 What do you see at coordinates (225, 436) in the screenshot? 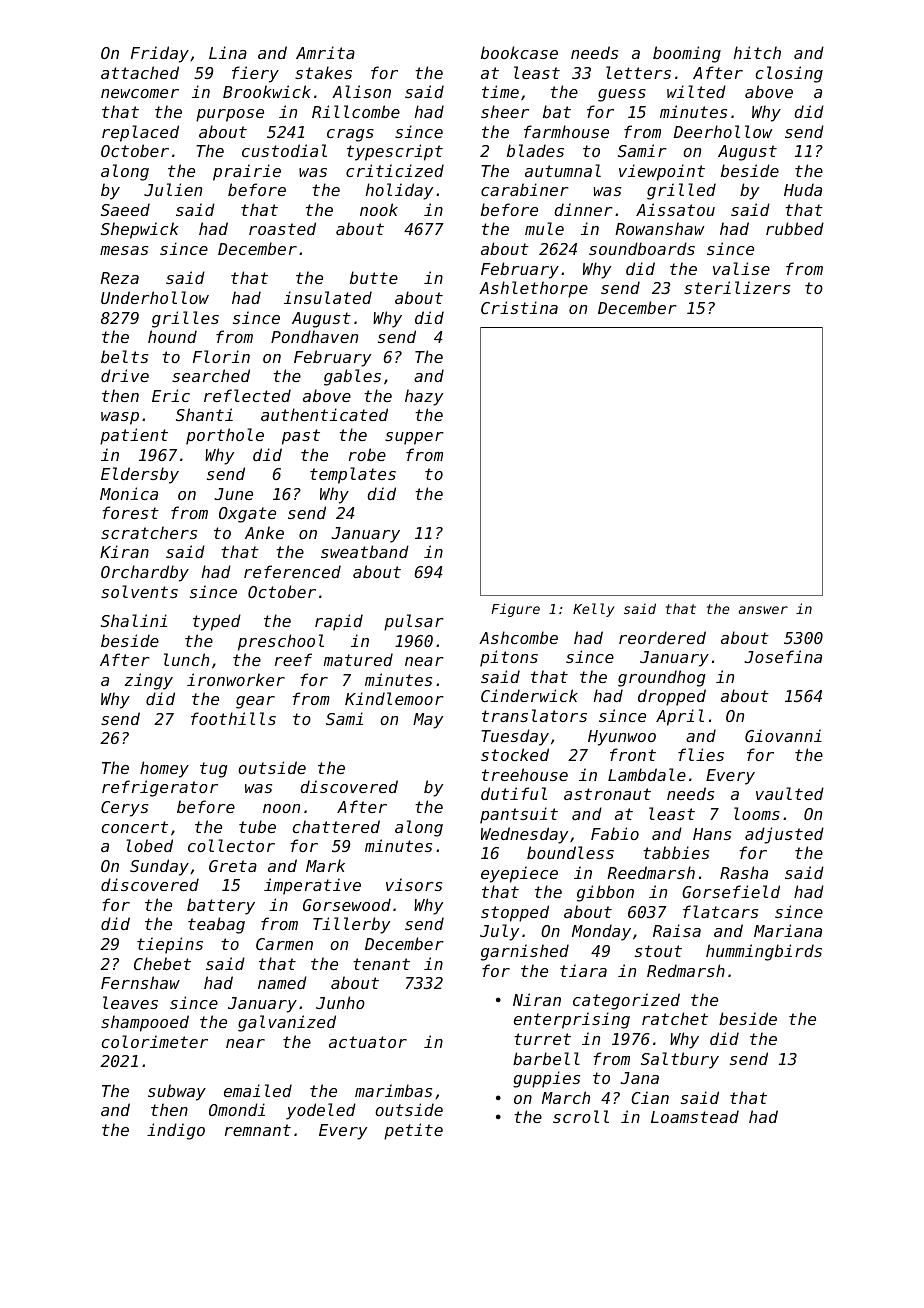
I see `porthole` at bounding box center [225, 436].
